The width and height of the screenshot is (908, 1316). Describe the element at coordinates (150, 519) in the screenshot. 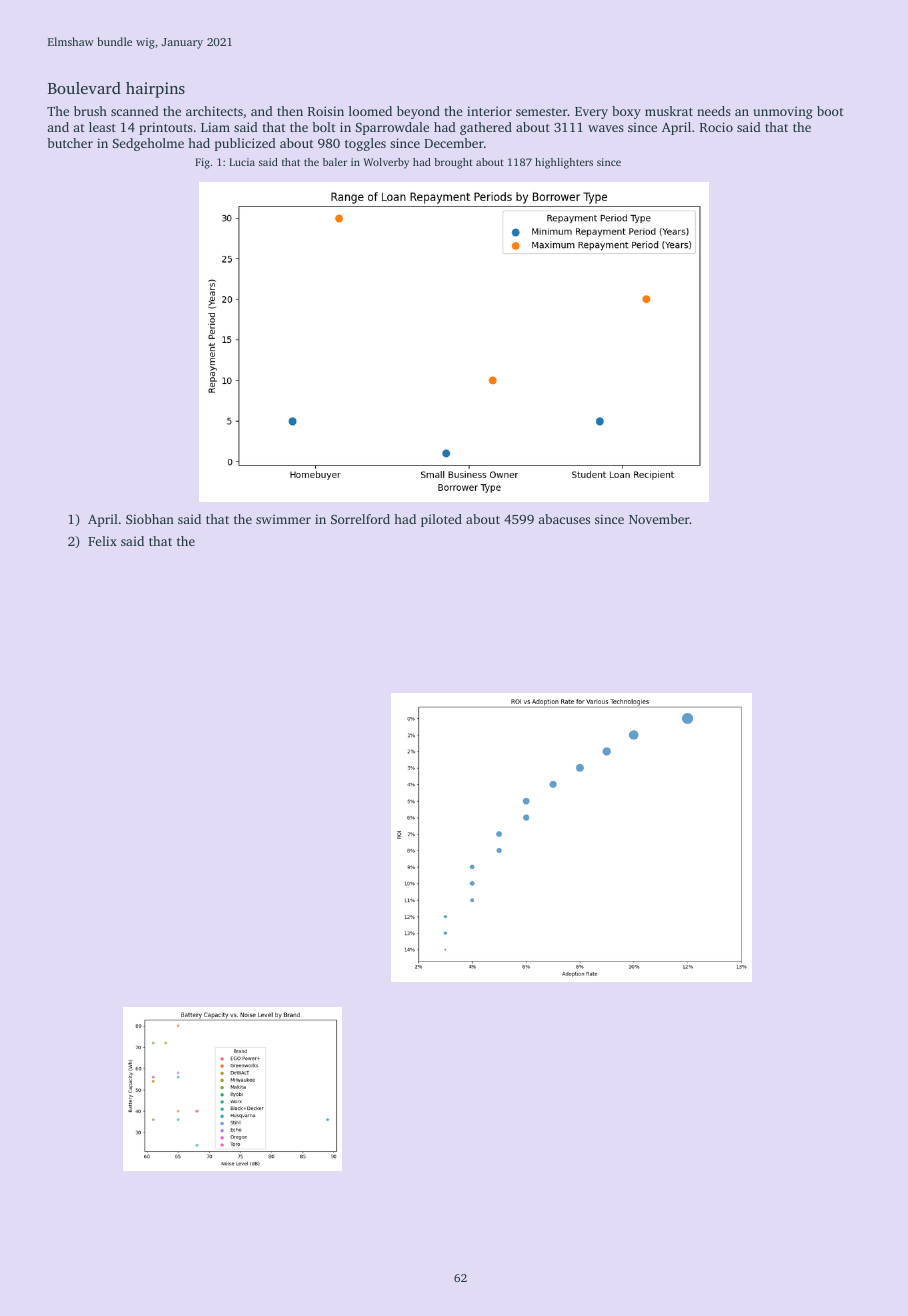

I see `Siobhan` at that location.
